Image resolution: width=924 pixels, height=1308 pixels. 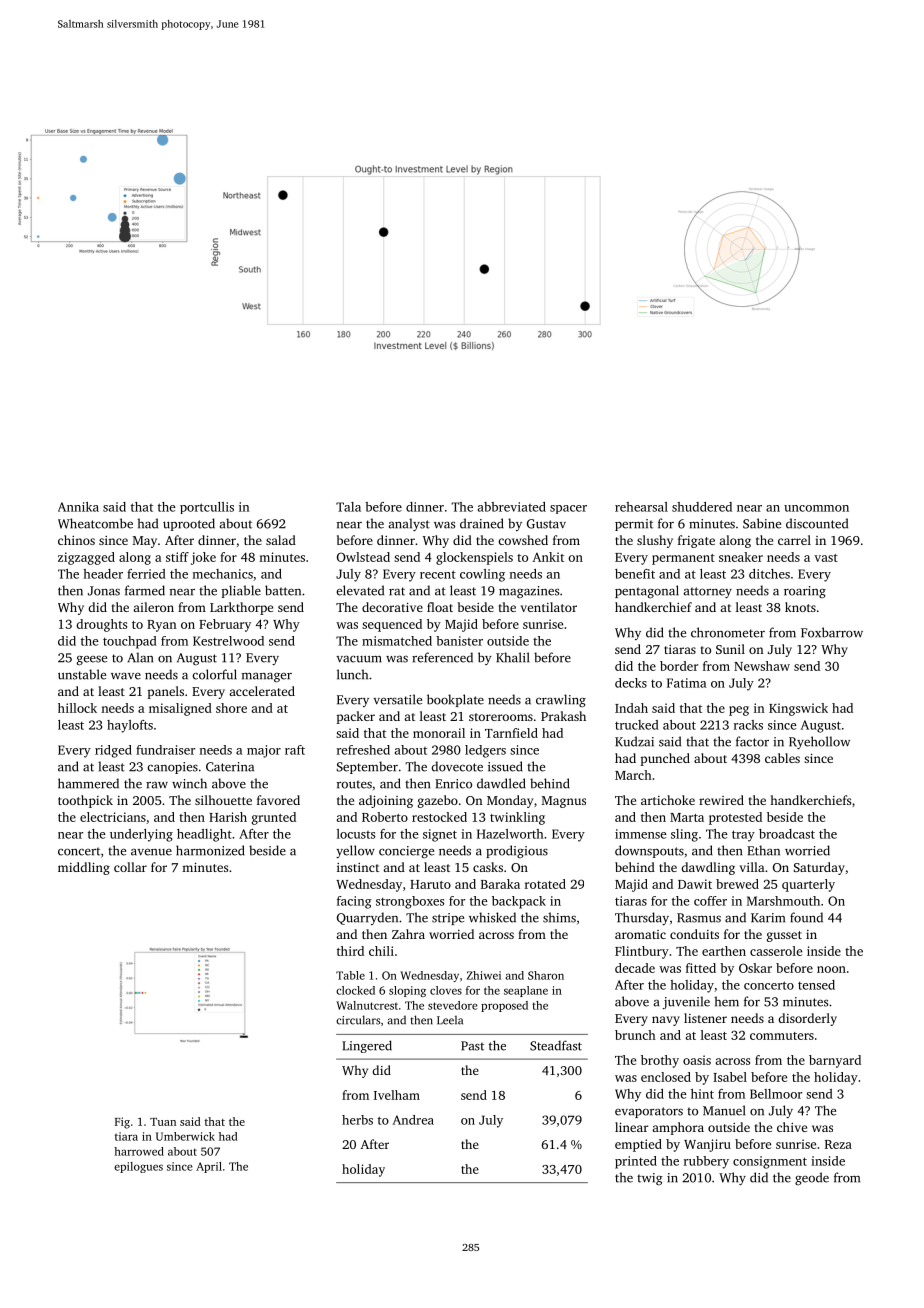 What do you see at coordinates (354, 784) in the screenshot?
I see `routes` at bounding box center [354, 784].
